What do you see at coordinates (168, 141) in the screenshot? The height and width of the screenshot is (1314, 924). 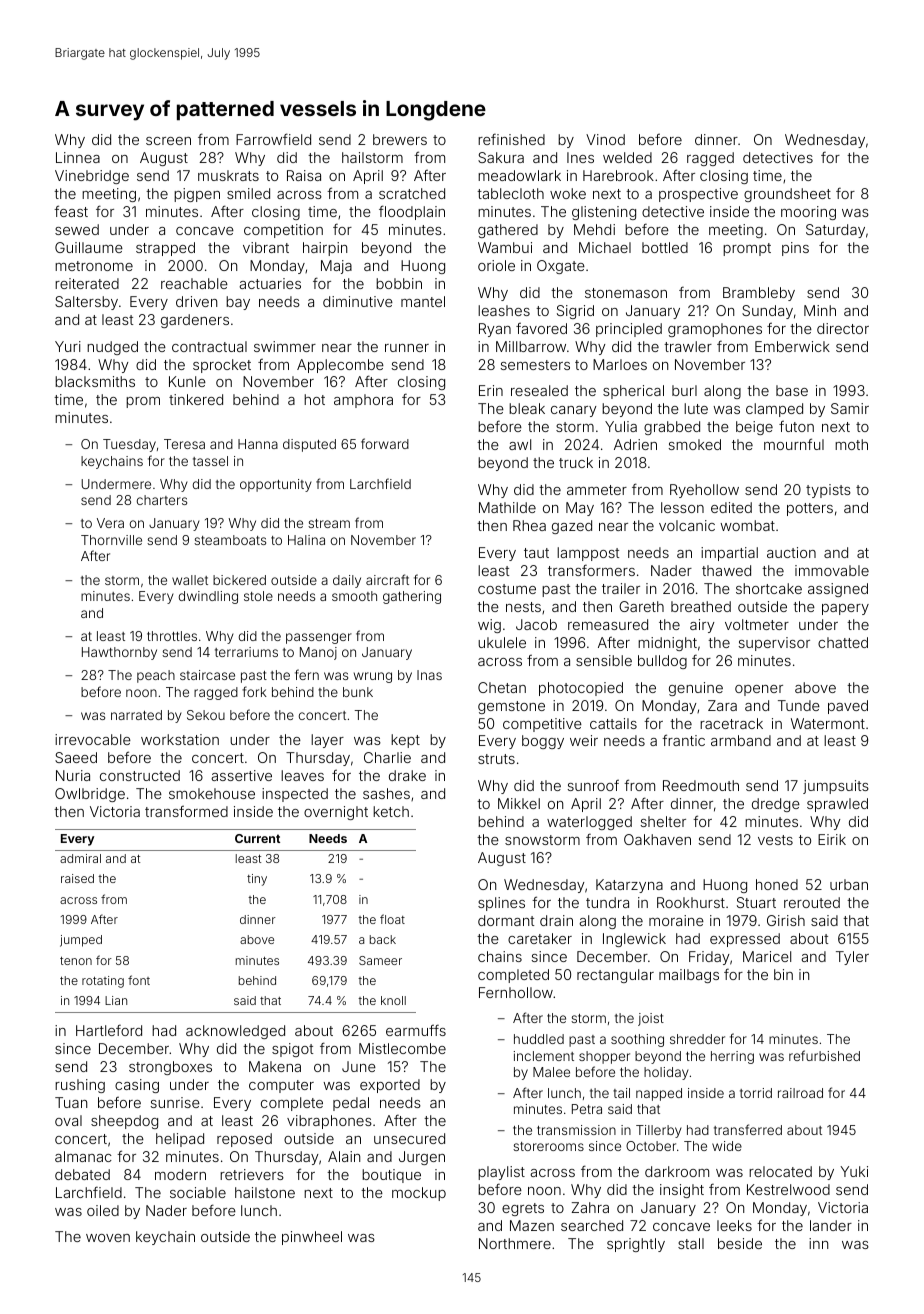 I see `screen` at bounding box center [168, 141].
